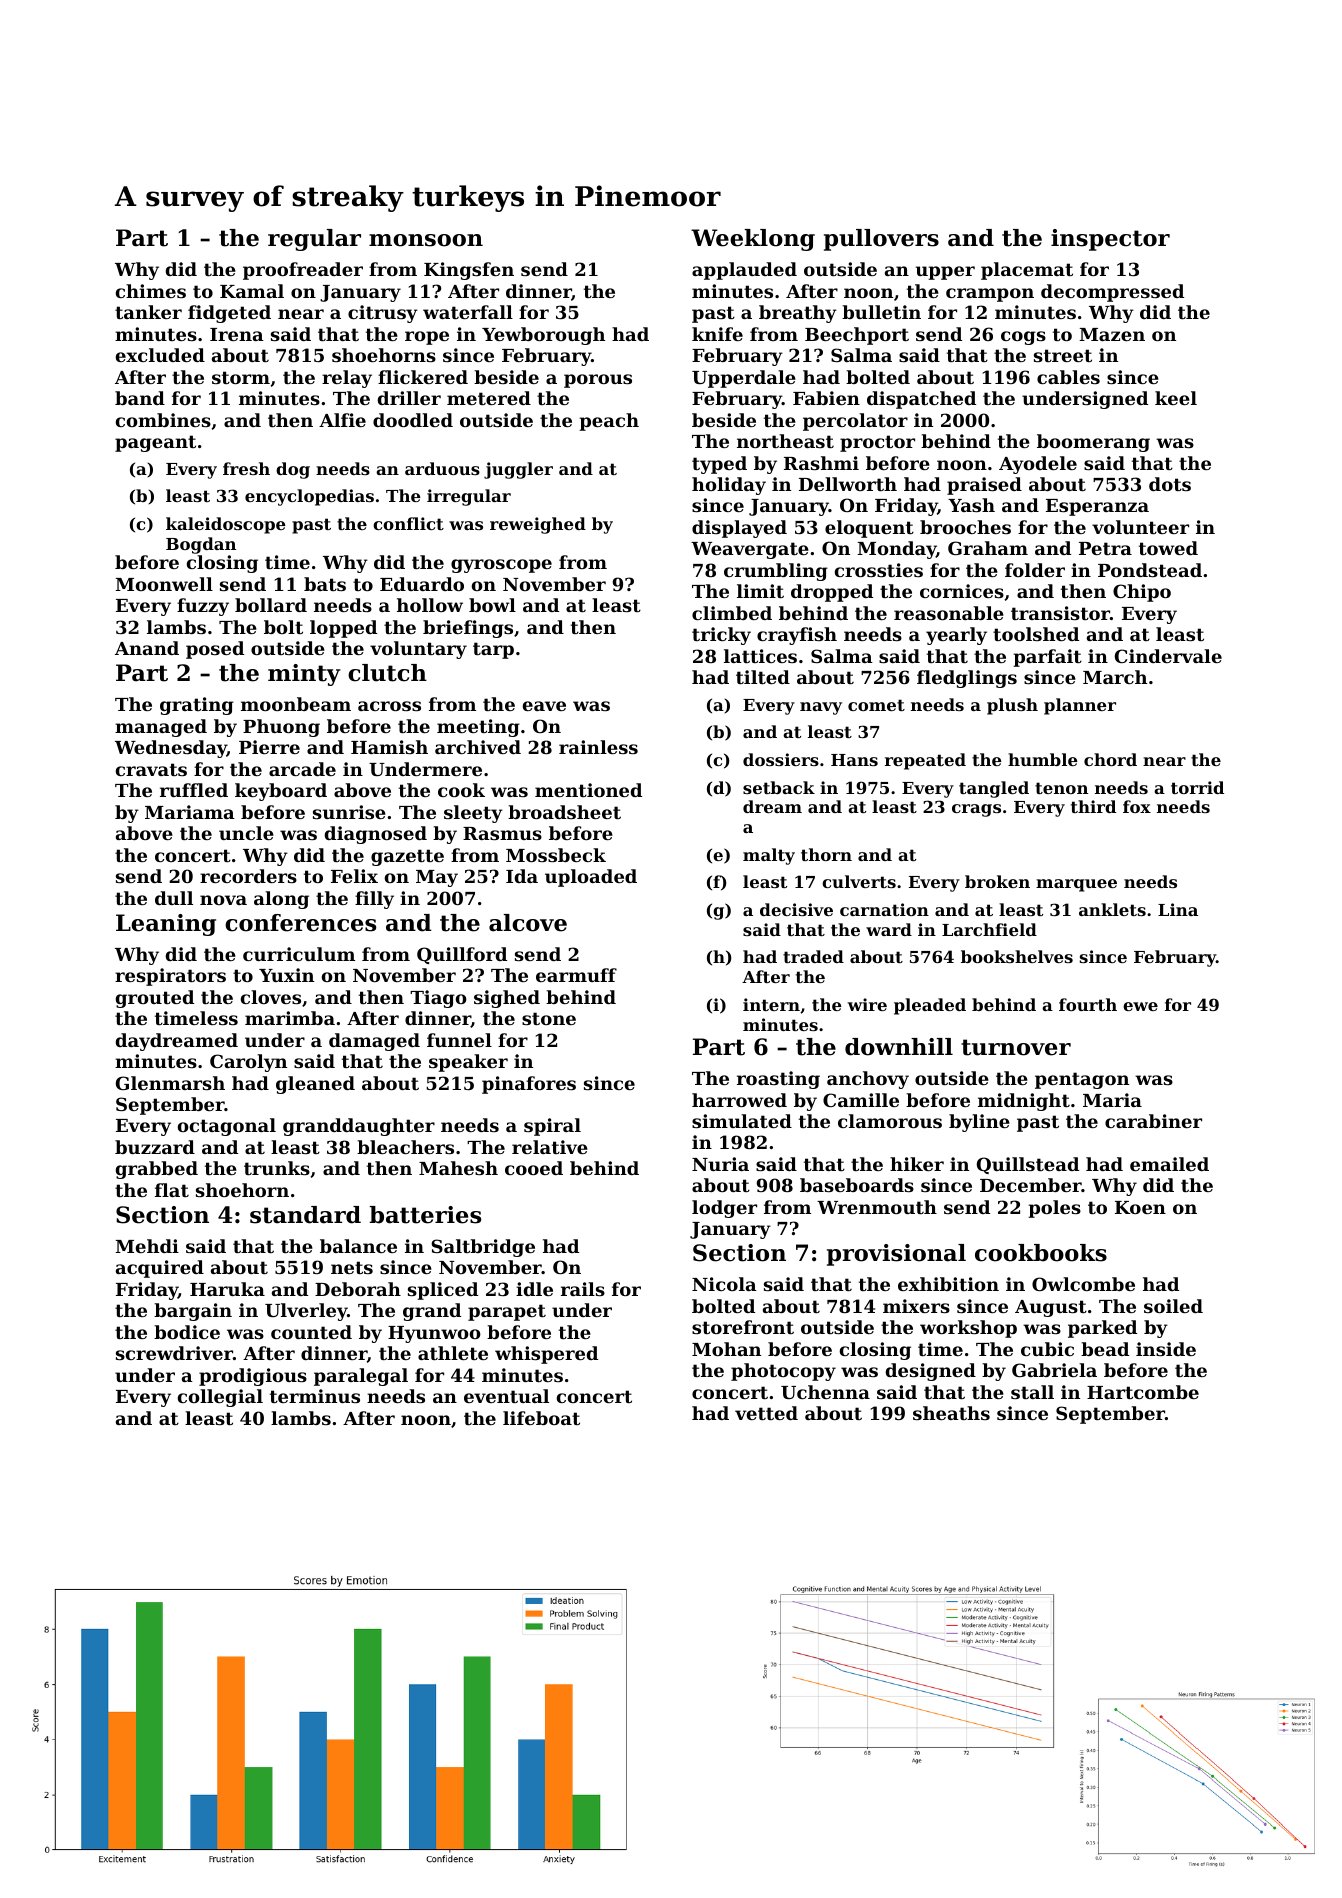 This page has width=1342, height=1898. Describe the element at coordinates (425, 1215) in the page. I see `batteries` at that location.
